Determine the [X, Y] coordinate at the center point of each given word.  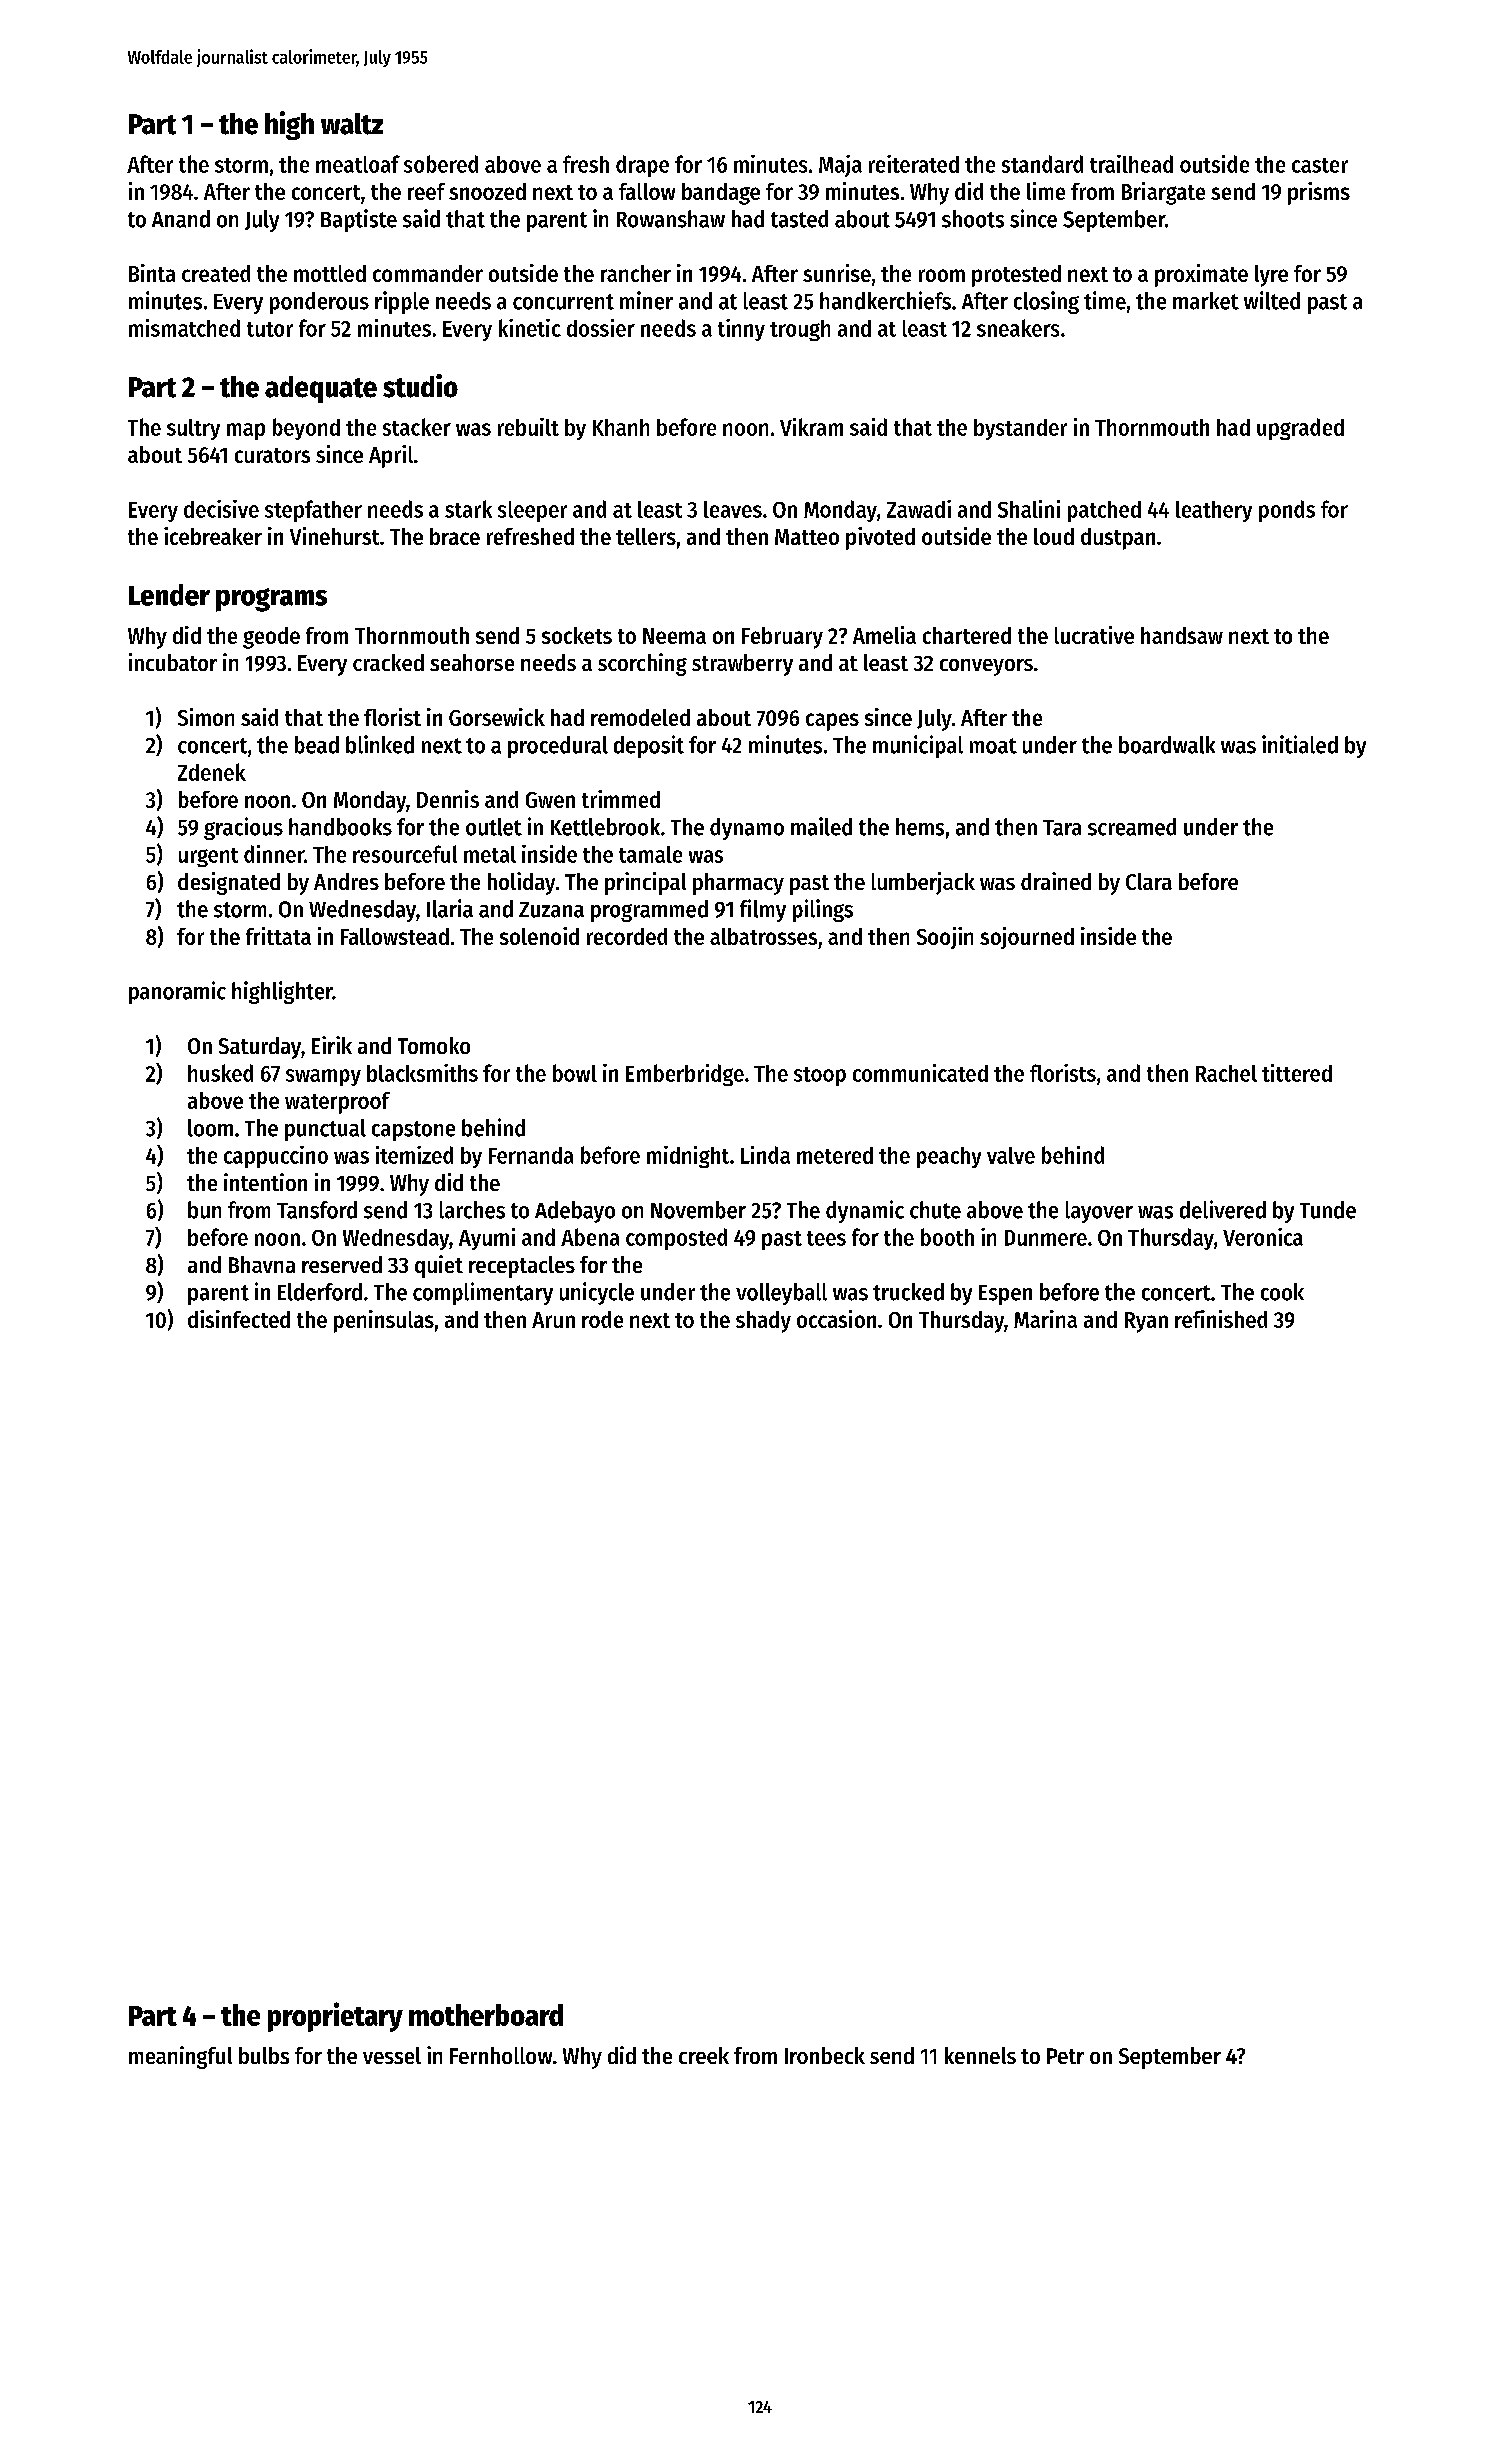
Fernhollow [501, 2055]
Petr [1065, 2056]
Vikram [811, 427]
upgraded [1300, 429]
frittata [278, 936]
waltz [352, 124]
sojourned [1027, 938]
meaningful [180, 2057]
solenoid [539, 936]
